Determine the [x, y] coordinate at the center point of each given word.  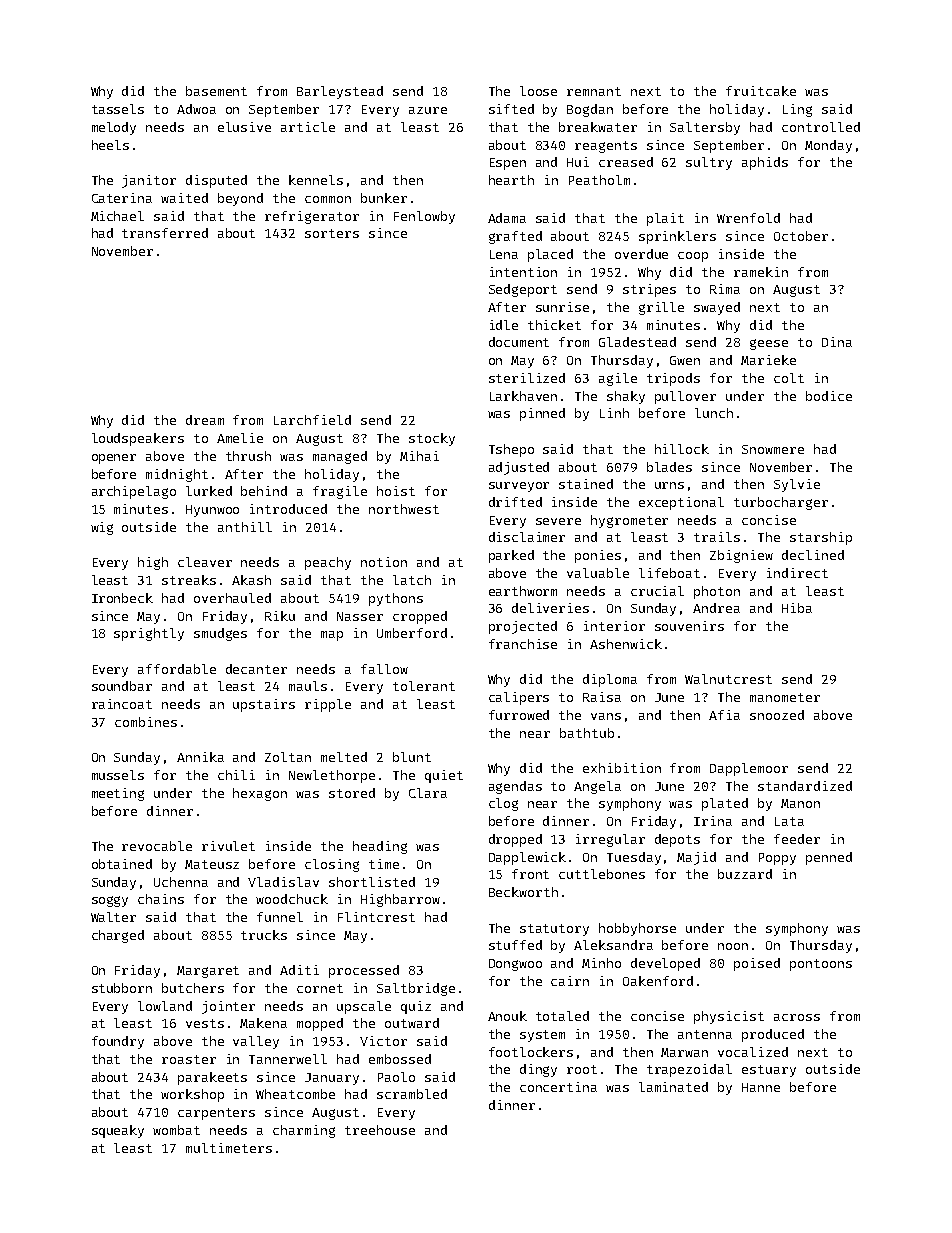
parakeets [212, 1078]
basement [216, 91]
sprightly [149, 634]
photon [717, 592]
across [797, 1017]
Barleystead [340, 92]
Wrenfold [748, 218]
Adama [507, 218]
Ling [797, 110]
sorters [332, 233]
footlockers [531, 1052]
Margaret [208, 972]
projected [523, 627]
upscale [364, 1007]
